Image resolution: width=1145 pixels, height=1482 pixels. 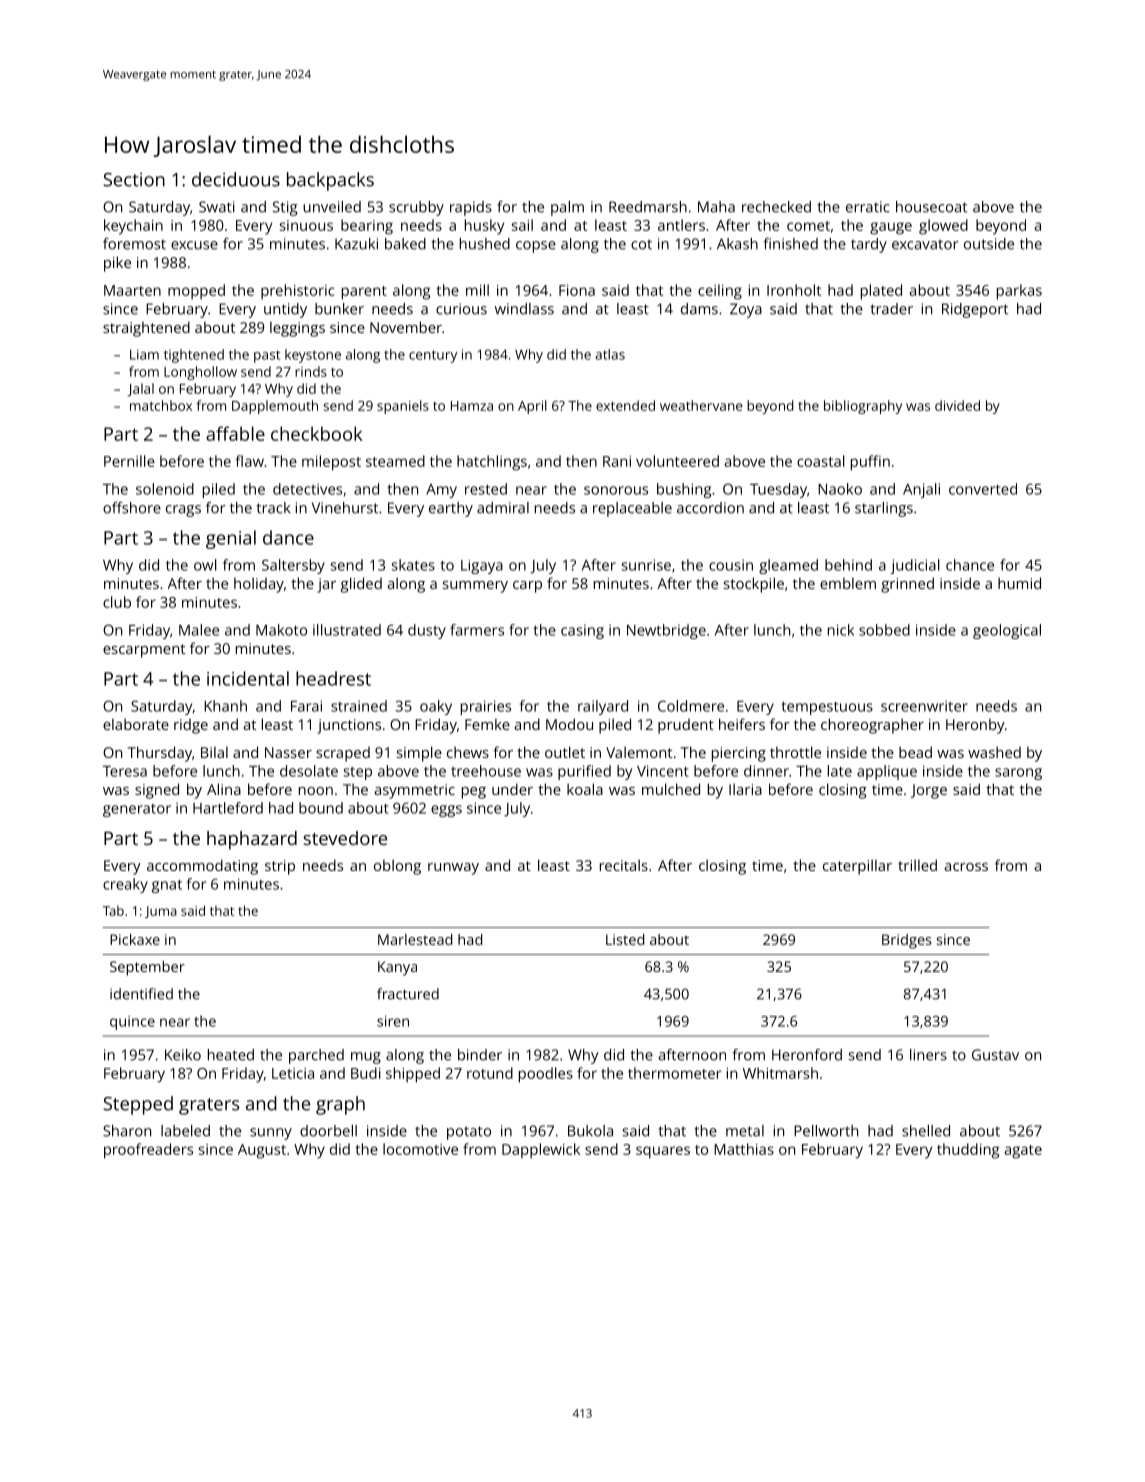 What do you see at coordinates (567, 208) in the page?
I see `palm` at bounding box center [567, 208].
